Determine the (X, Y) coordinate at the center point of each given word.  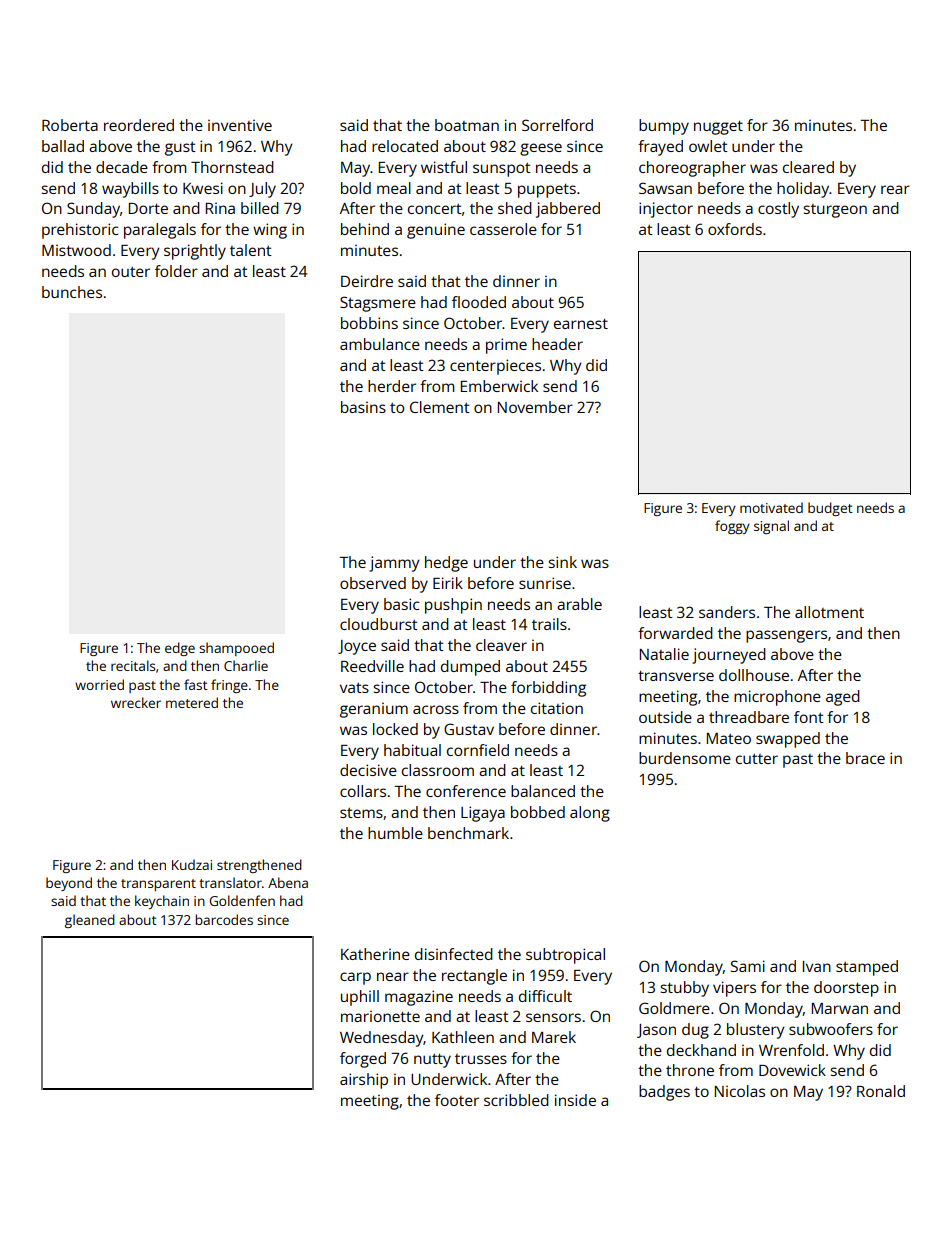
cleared (808, 167)
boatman (467, 125)
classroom (438, 770)
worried (99, 684)
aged (843, 698)
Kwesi (203, 188)
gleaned (90, 921)
